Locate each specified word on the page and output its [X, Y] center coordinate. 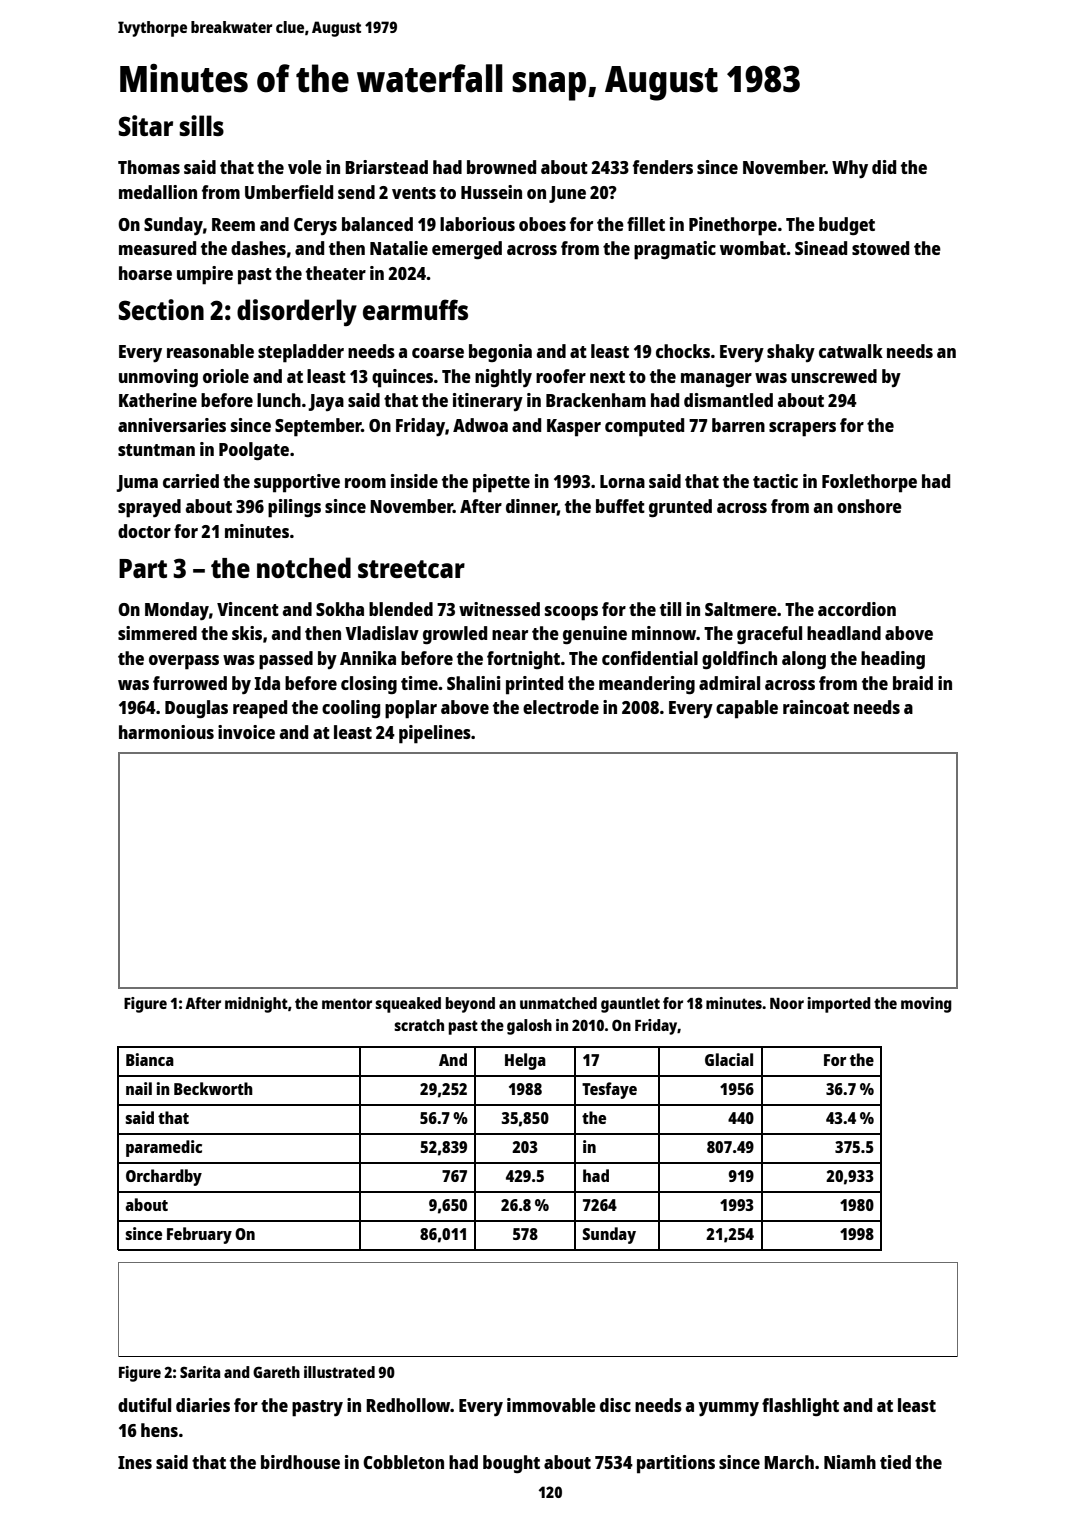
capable [747, 709]
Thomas [149, 167]
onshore [869, 506]
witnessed [499, 609]
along [804, 660]
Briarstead [386, 167]
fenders [663, 167]
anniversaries [172, 425]
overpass [184, 662]
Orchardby [164, 1177]
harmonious [166, 732]
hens [159, 1430]
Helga [525, 1061]
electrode [561, 707]
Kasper [574, 428]
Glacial [729, 1059]
